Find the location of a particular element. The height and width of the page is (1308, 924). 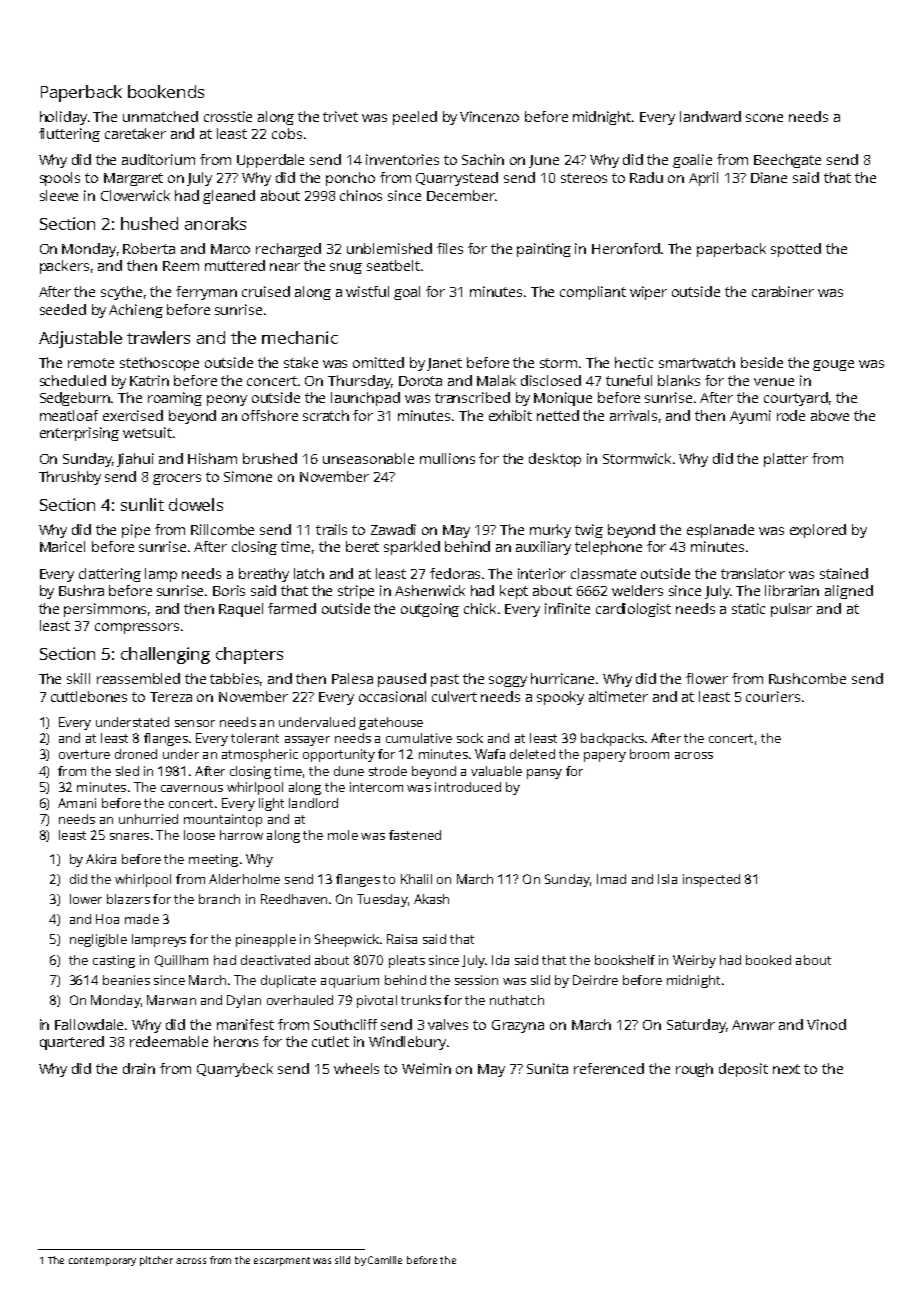

wiper is located at coordinates (648, 293).
